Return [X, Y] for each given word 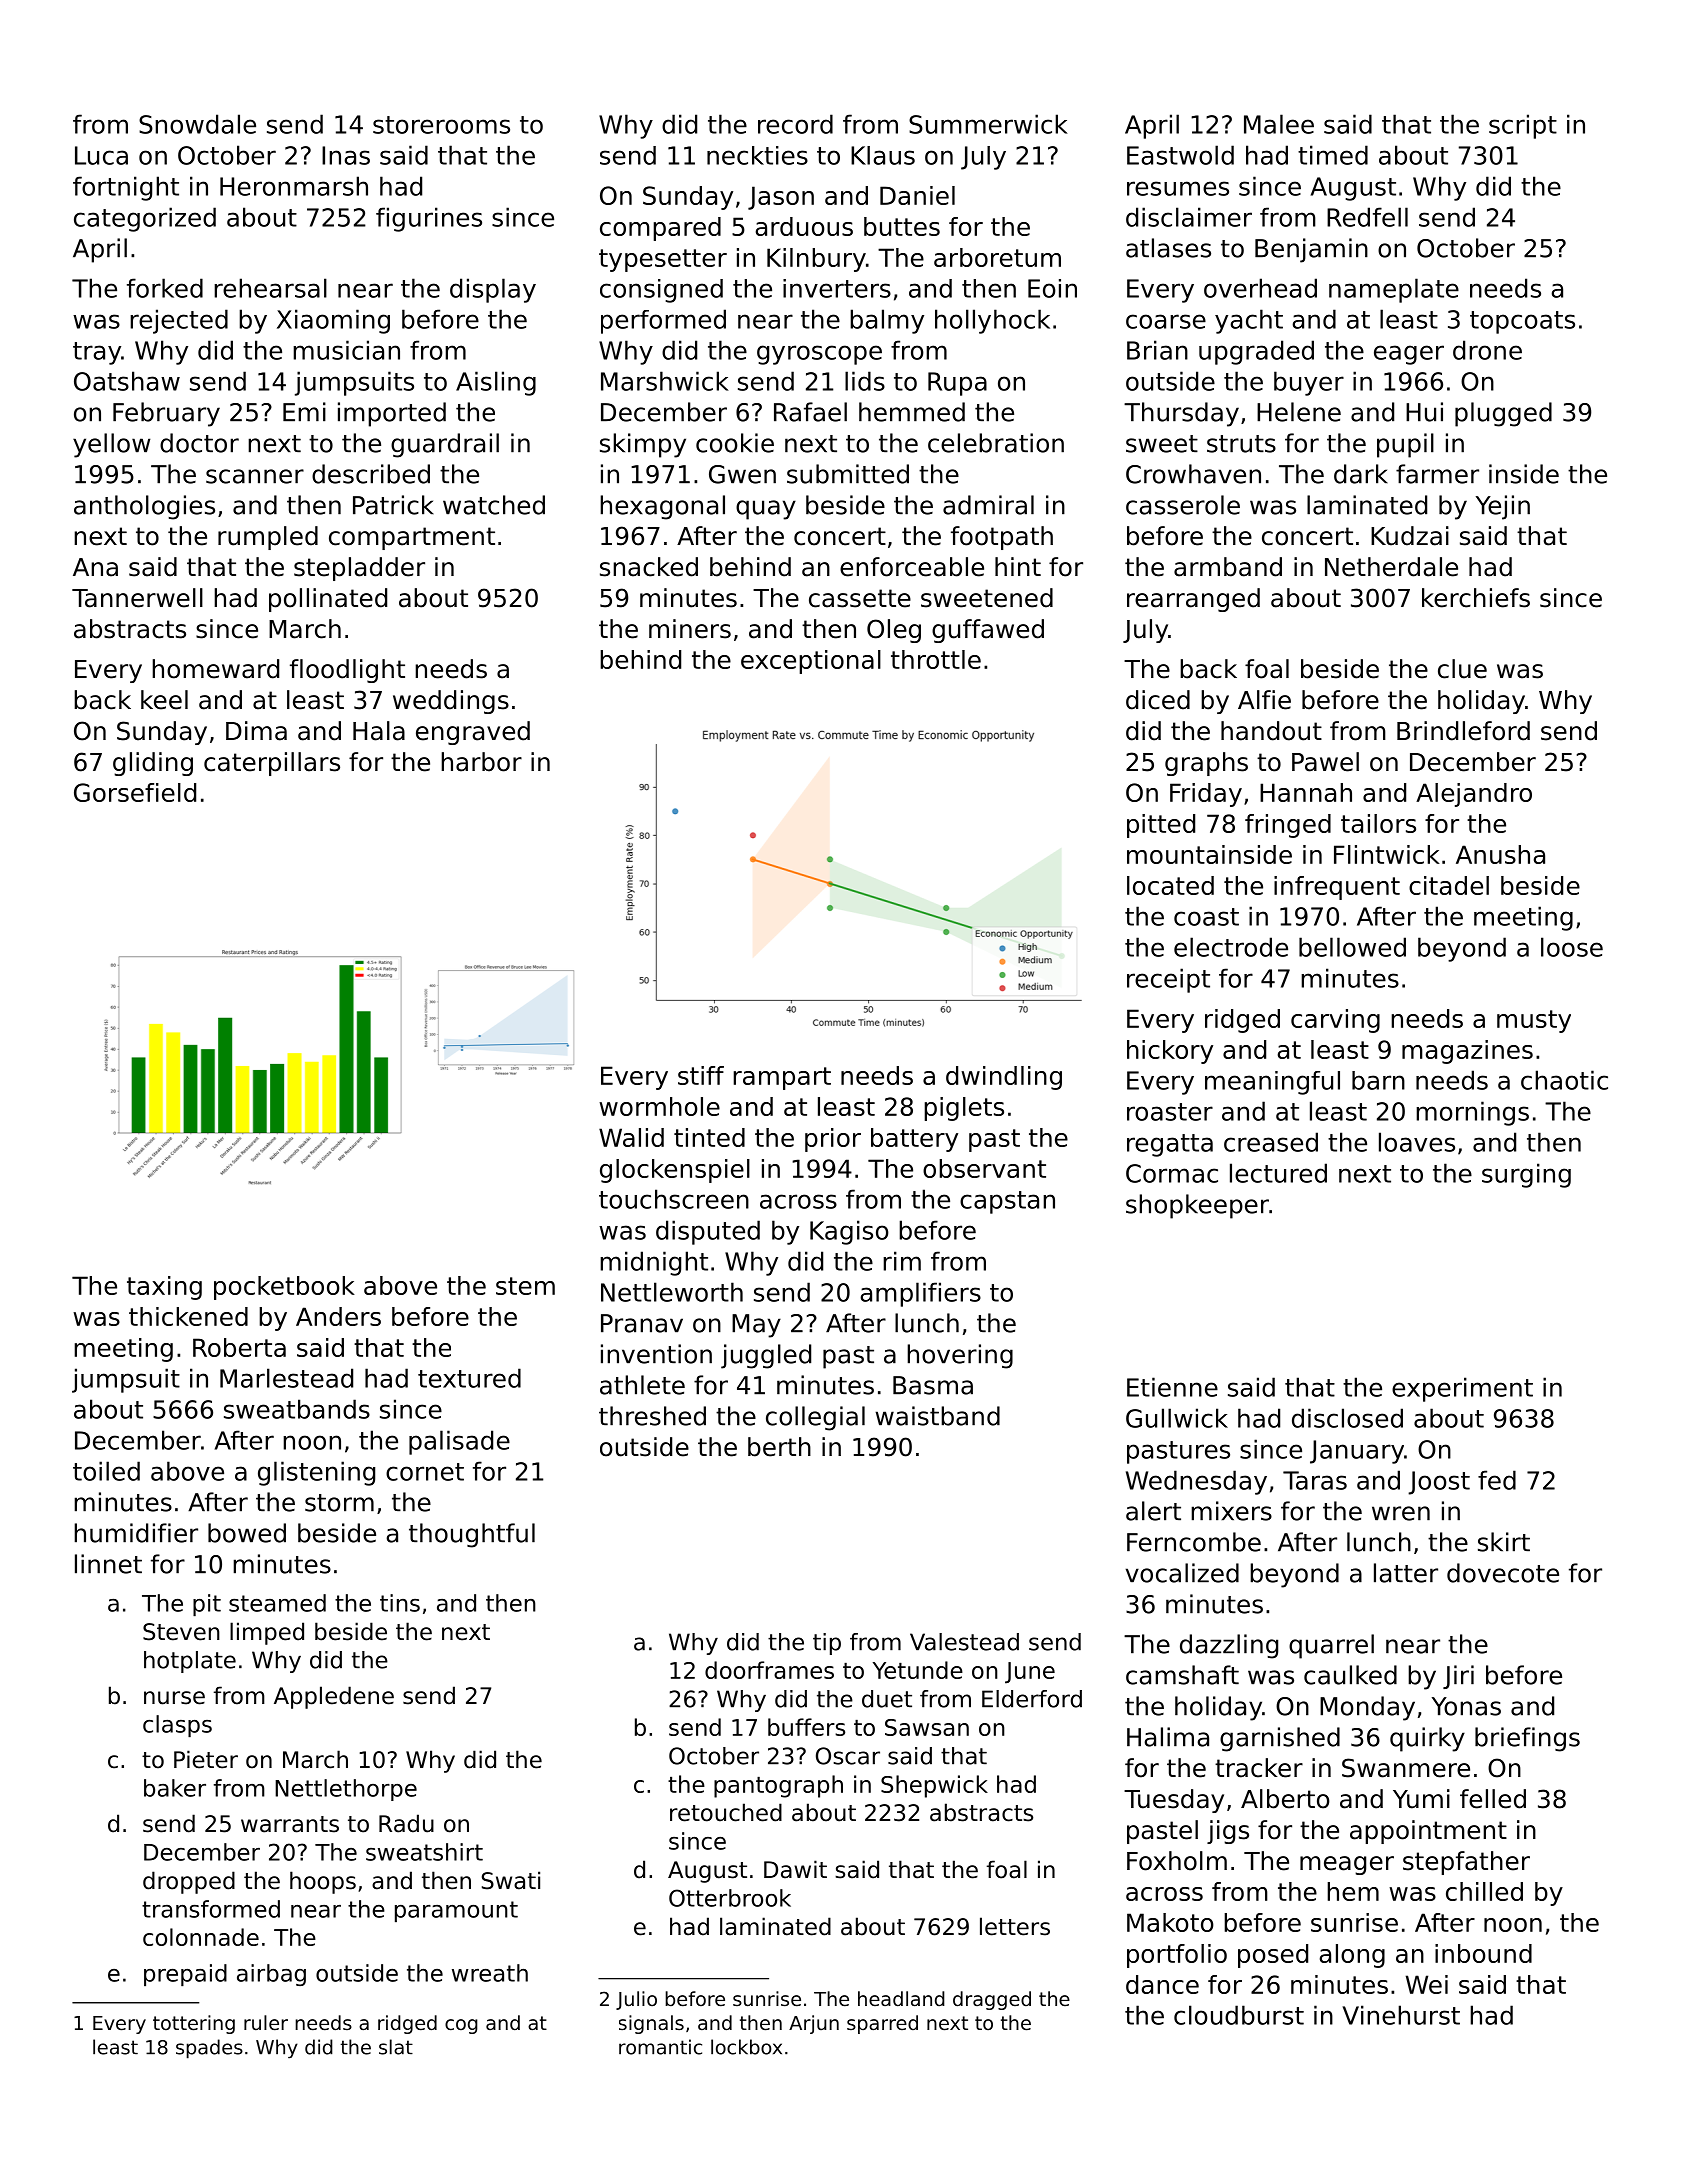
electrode [1231, 947]
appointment [1428, 1832]
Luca [101, 155]
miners [690, 629]
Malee [1279, 124]
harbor [481, 762]
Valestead [964, 1642]
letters [1015, 1926]
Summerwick [988, 124]
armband [1228, 567]
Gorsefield [135, 792]
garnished [1280, 1739]
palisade [459, 1442]
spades [209, 2049]
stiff [701, 1075]
